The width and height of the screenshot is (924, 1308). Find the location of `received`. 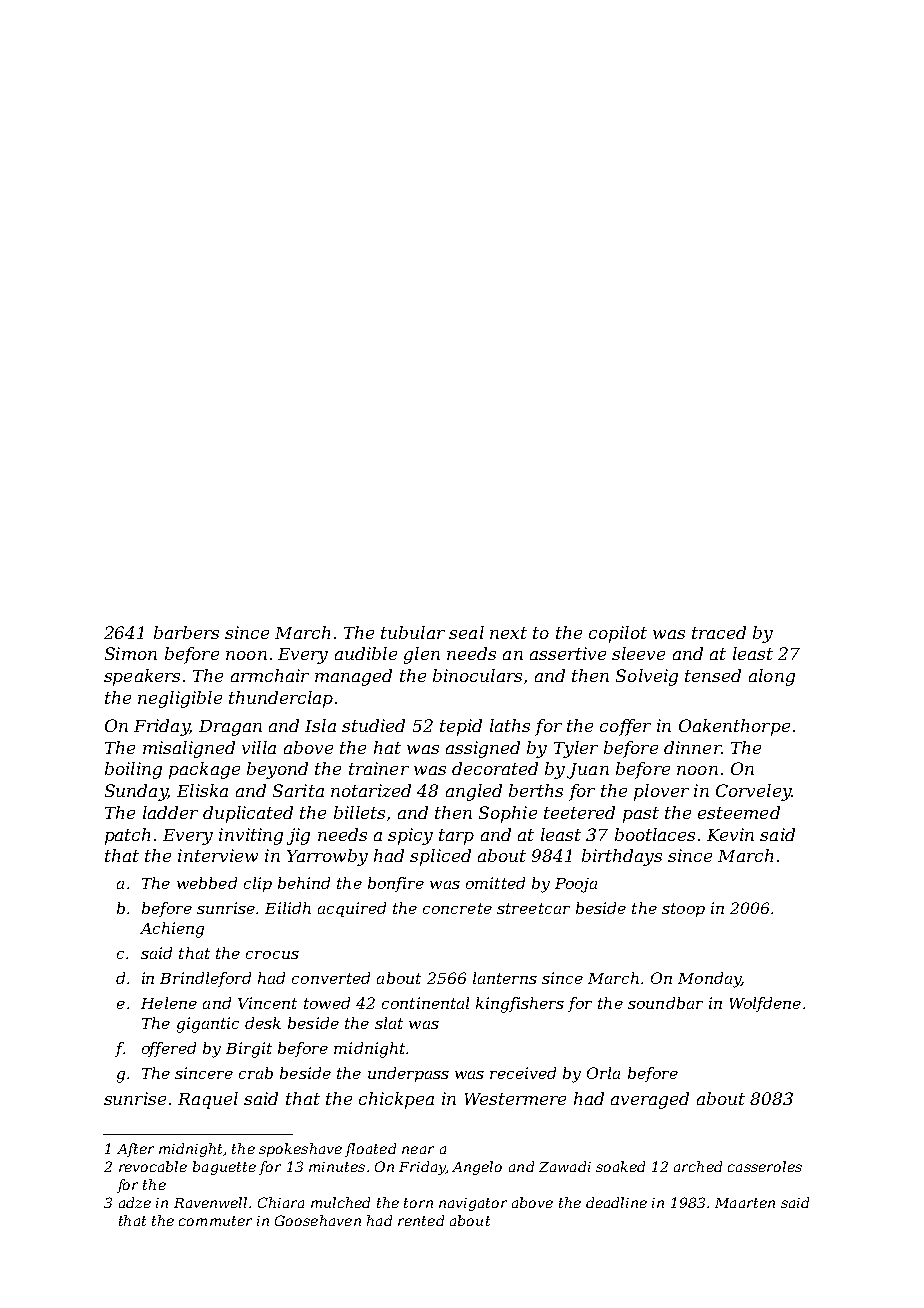

received is located at coordinates (523, 1073).
